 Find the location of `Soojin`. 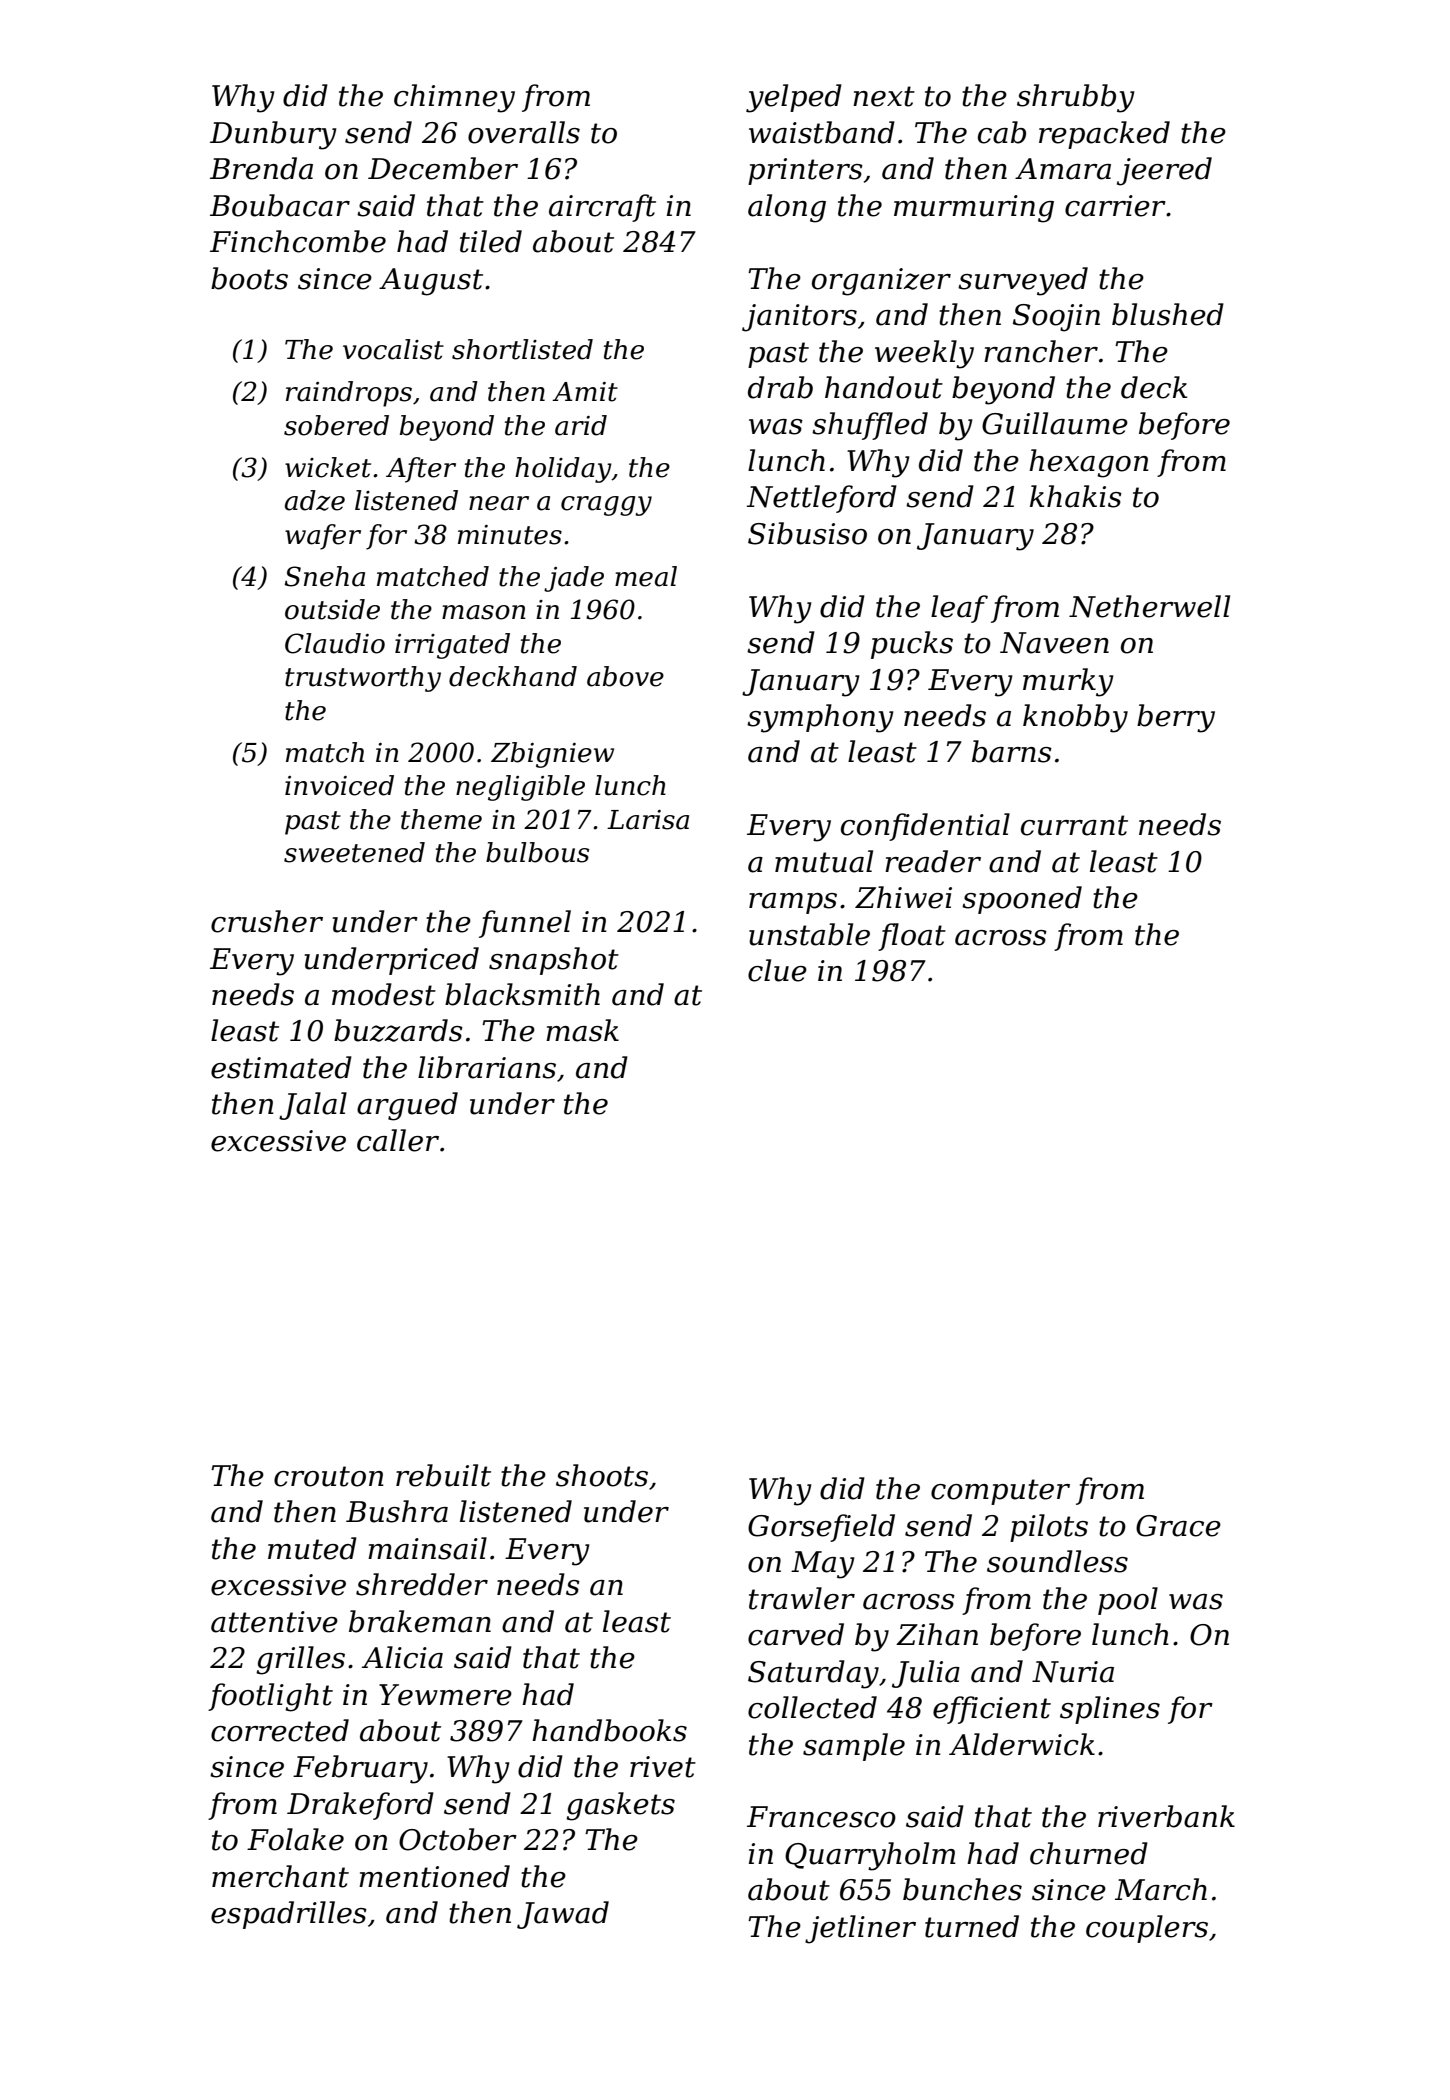

Soojin is located at coordinates (1056, 318).
